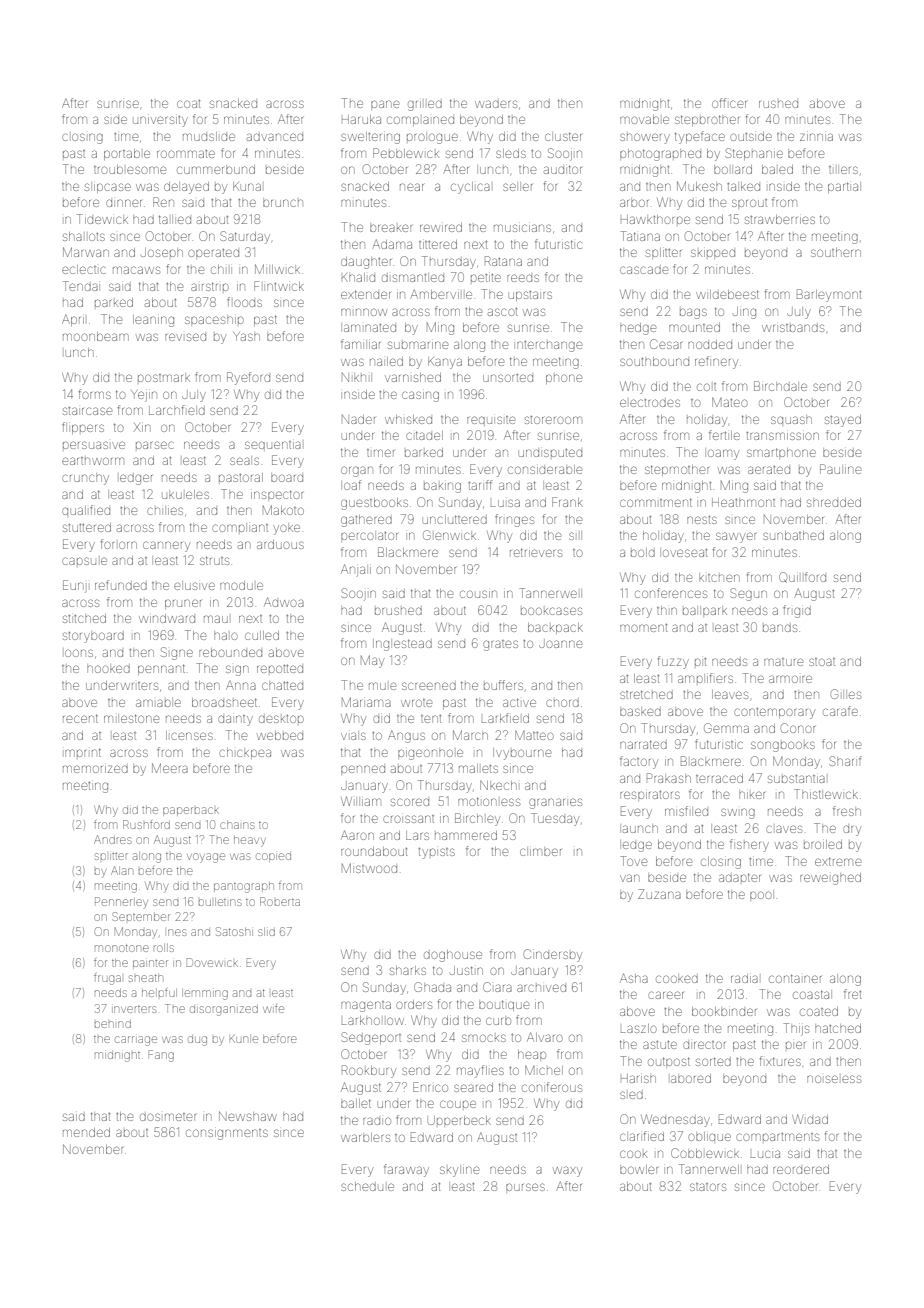 The image size is (924, 1308). I want to click on maul, so click(216, 619).
